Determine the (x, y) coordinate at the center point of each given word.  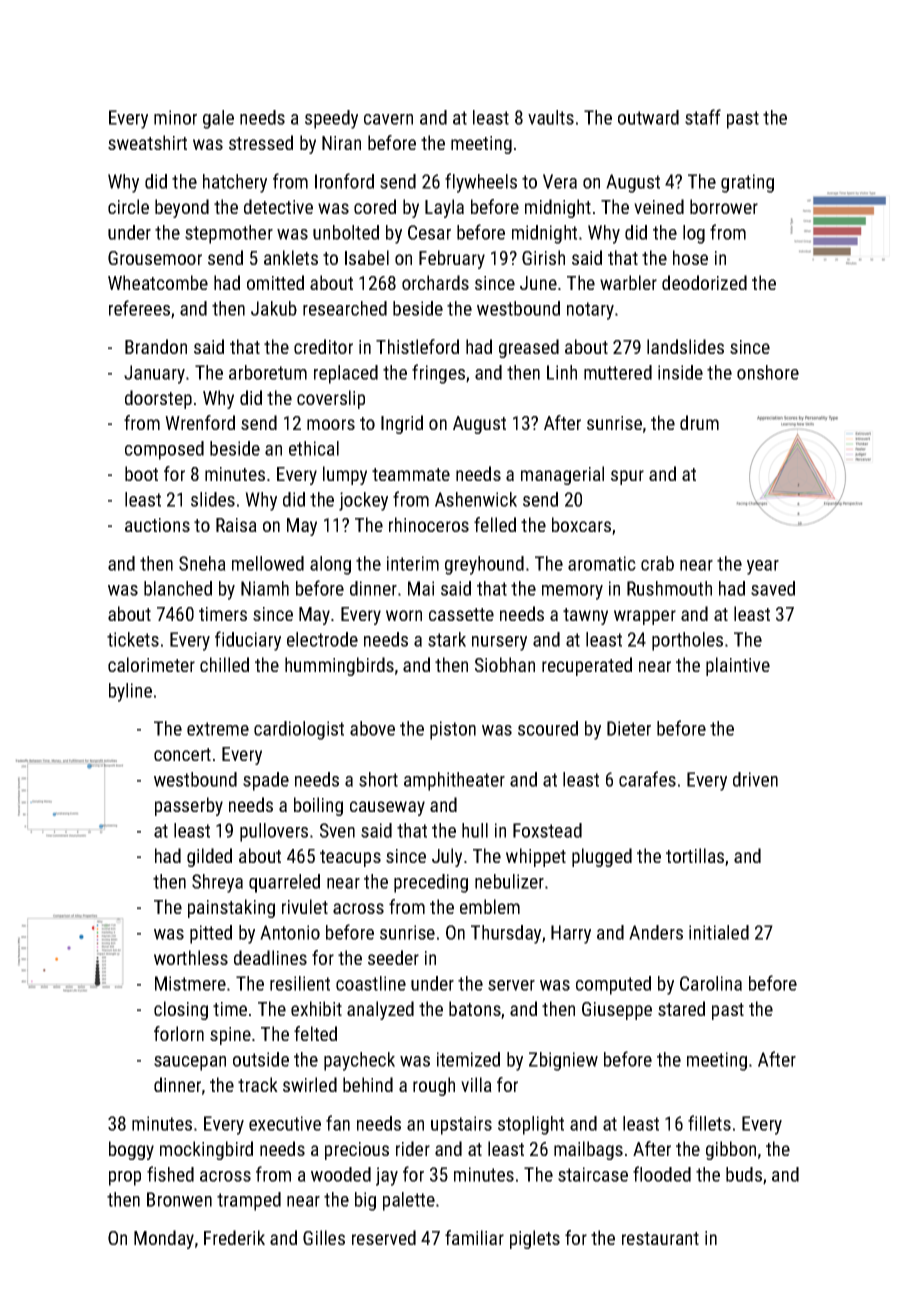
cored (375, 206)
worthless (191, 957)
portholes (687, 641)
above (372, 728)
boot (141, 473)
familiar (474, 1237)
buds (744, 1174)
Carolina (711, 983)
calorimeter (151, 664)
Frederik (234, 1237)
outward (648, 117)
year (763, 567)
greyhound (484, 565)
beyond (182, 208)
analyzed (380, 1010)
